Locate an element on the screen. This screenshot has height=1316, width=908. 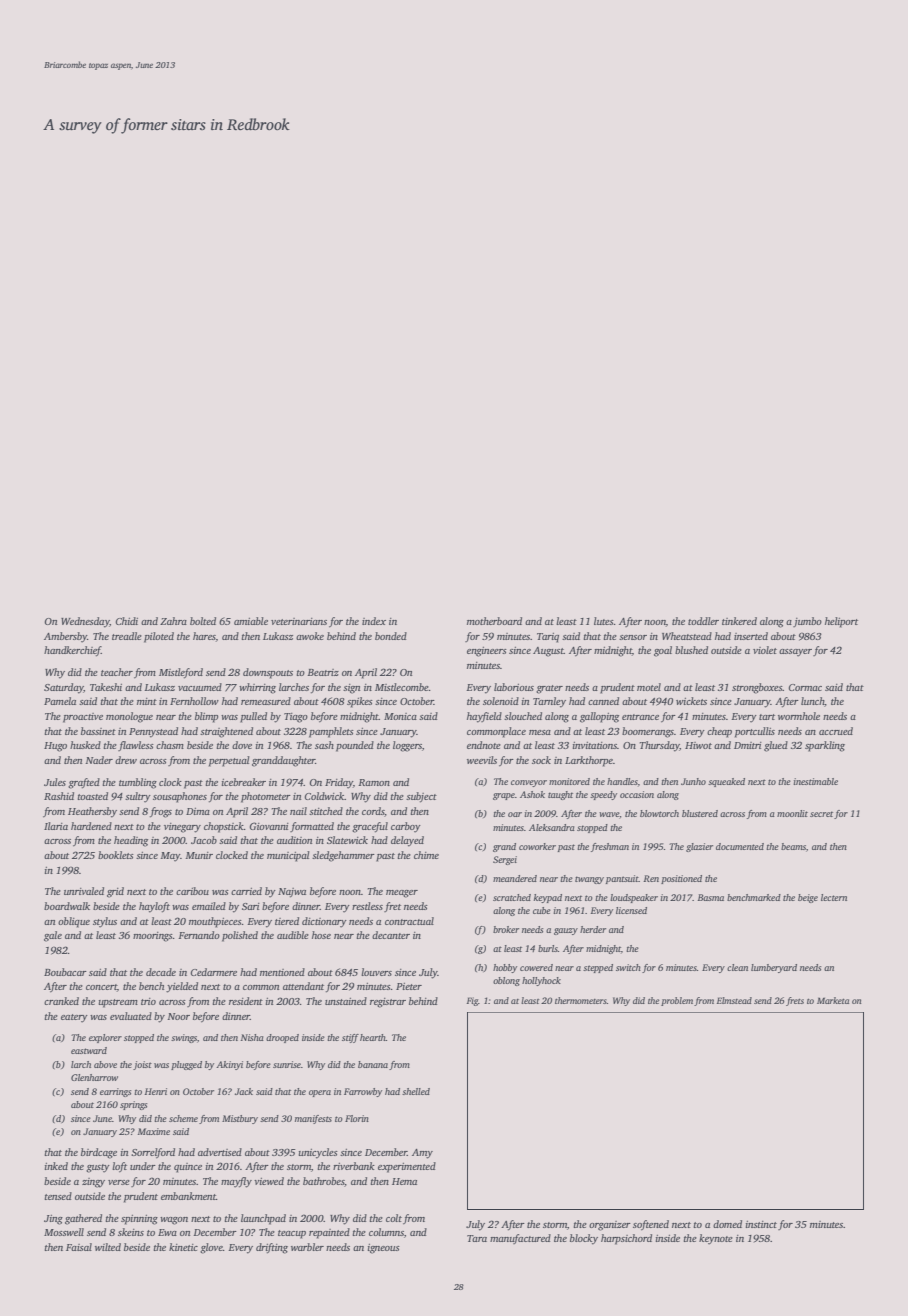
Chidi is located at coordinates (127, 621).
